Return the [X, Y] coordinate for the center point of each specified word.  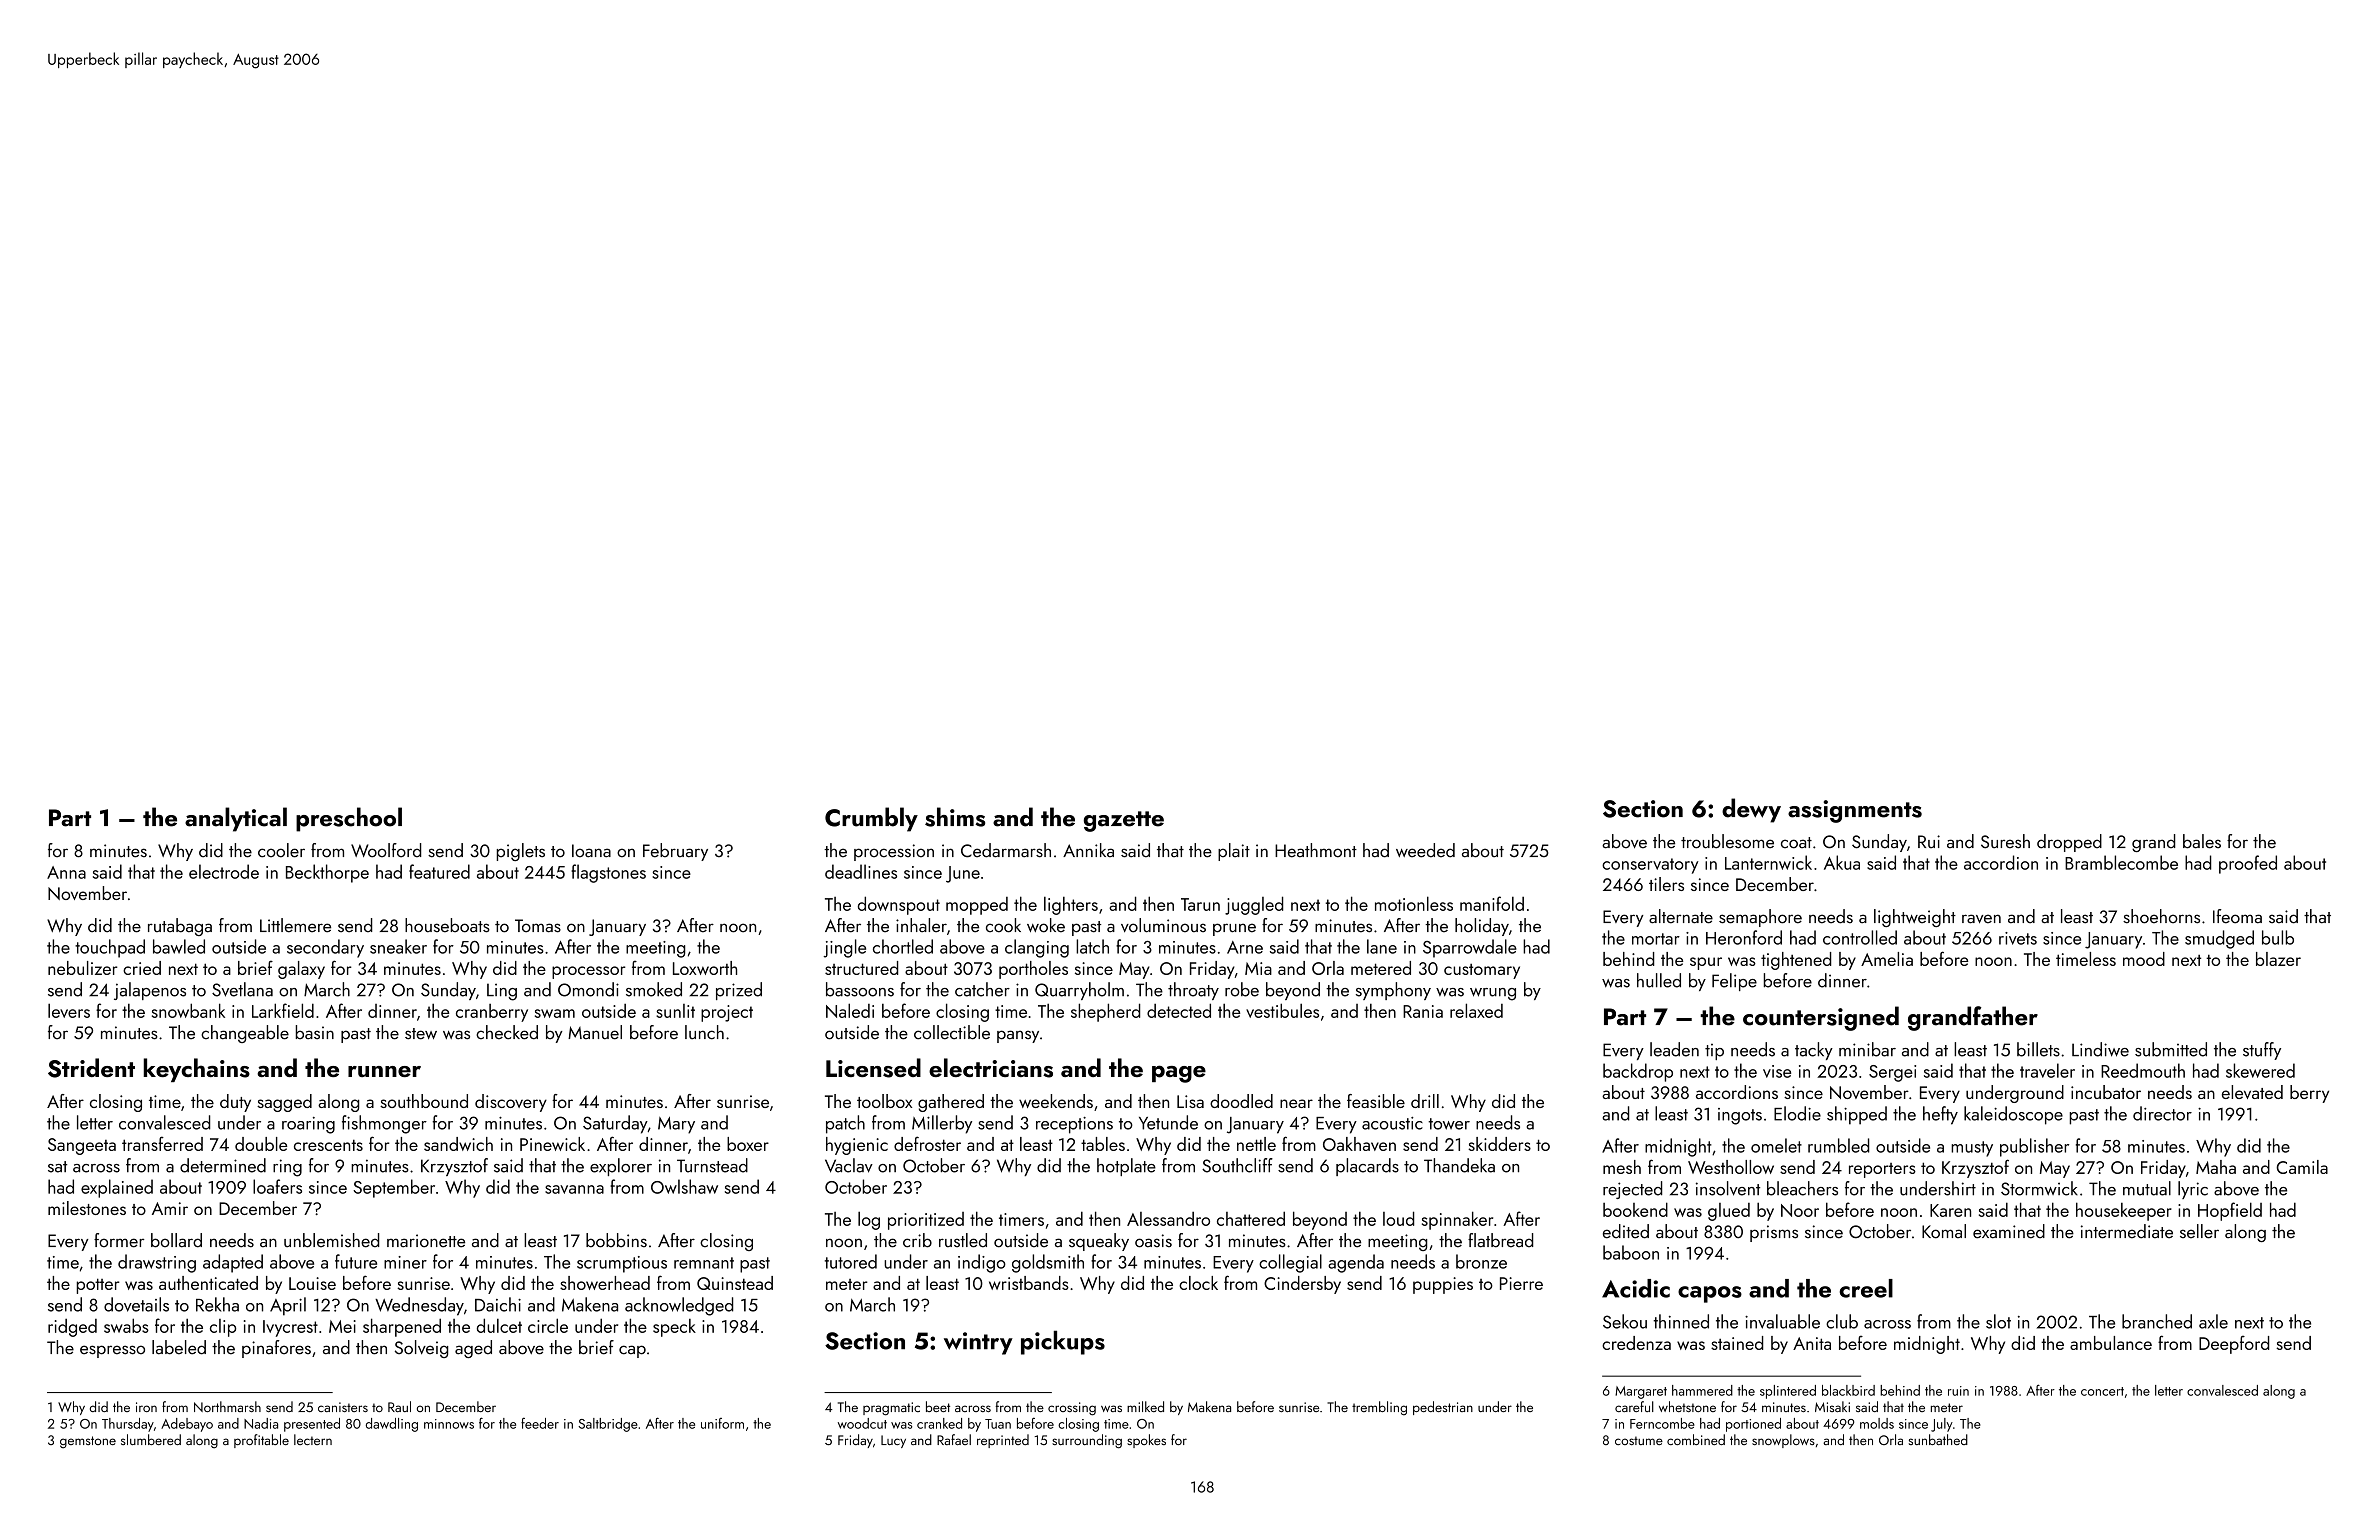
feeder [540, 1423]
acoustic [1392, 1123]
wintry [978, 1343]
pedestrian [1443, 1408]
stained [1737, 1343]
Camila [2302, 1167]
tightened [1796, 961]
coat [1796, 843]
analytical [236, 819]
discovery [511, 1103]
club [1842, 1321]
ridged [72, 1328]
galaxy [301, 970]
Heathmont [1316, 850]
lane [1382, 946]
